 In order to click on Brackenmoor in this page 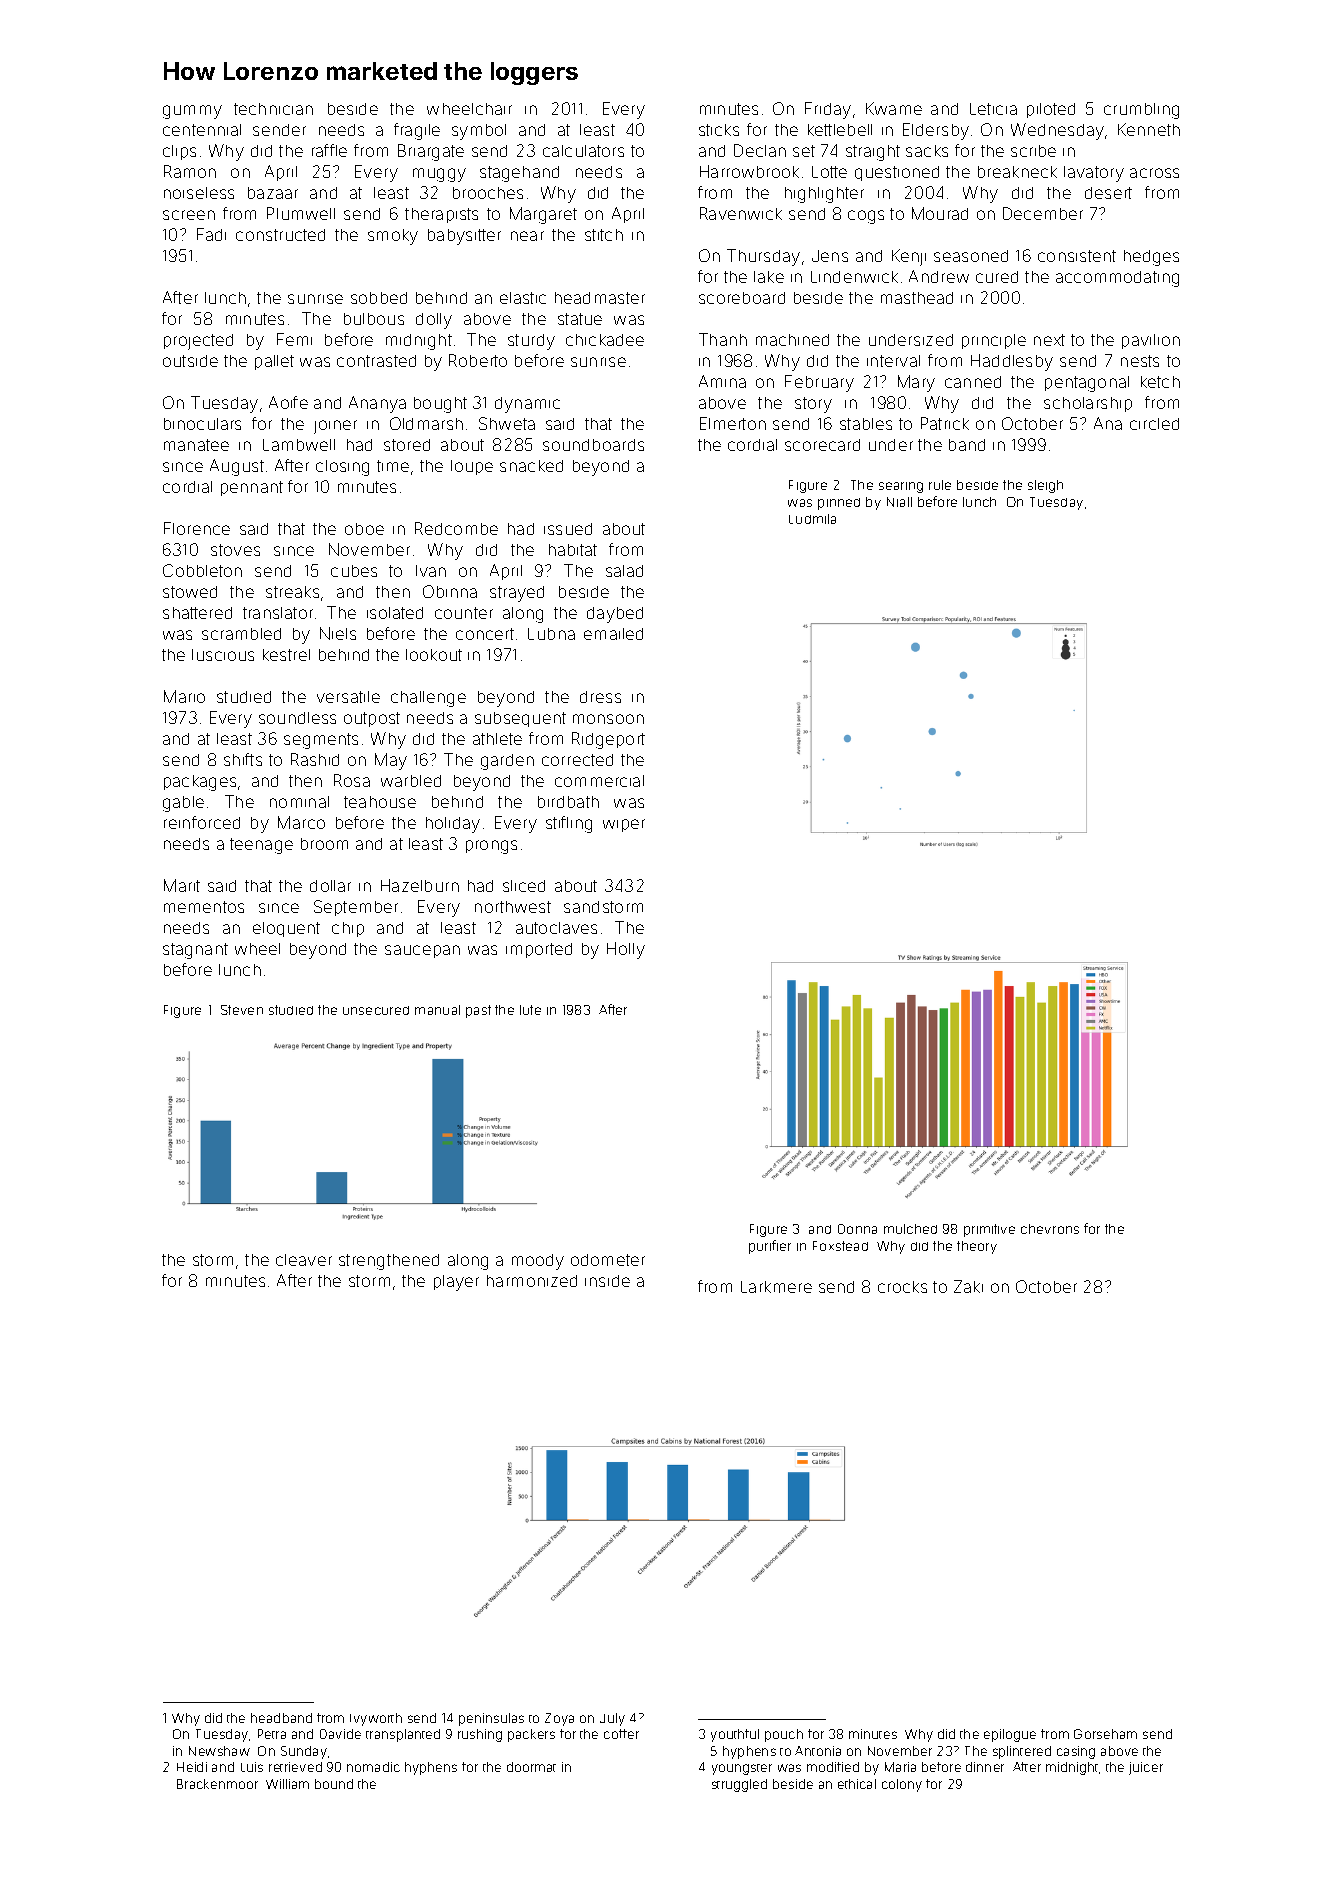, I will do `click(217, 1784)`.
